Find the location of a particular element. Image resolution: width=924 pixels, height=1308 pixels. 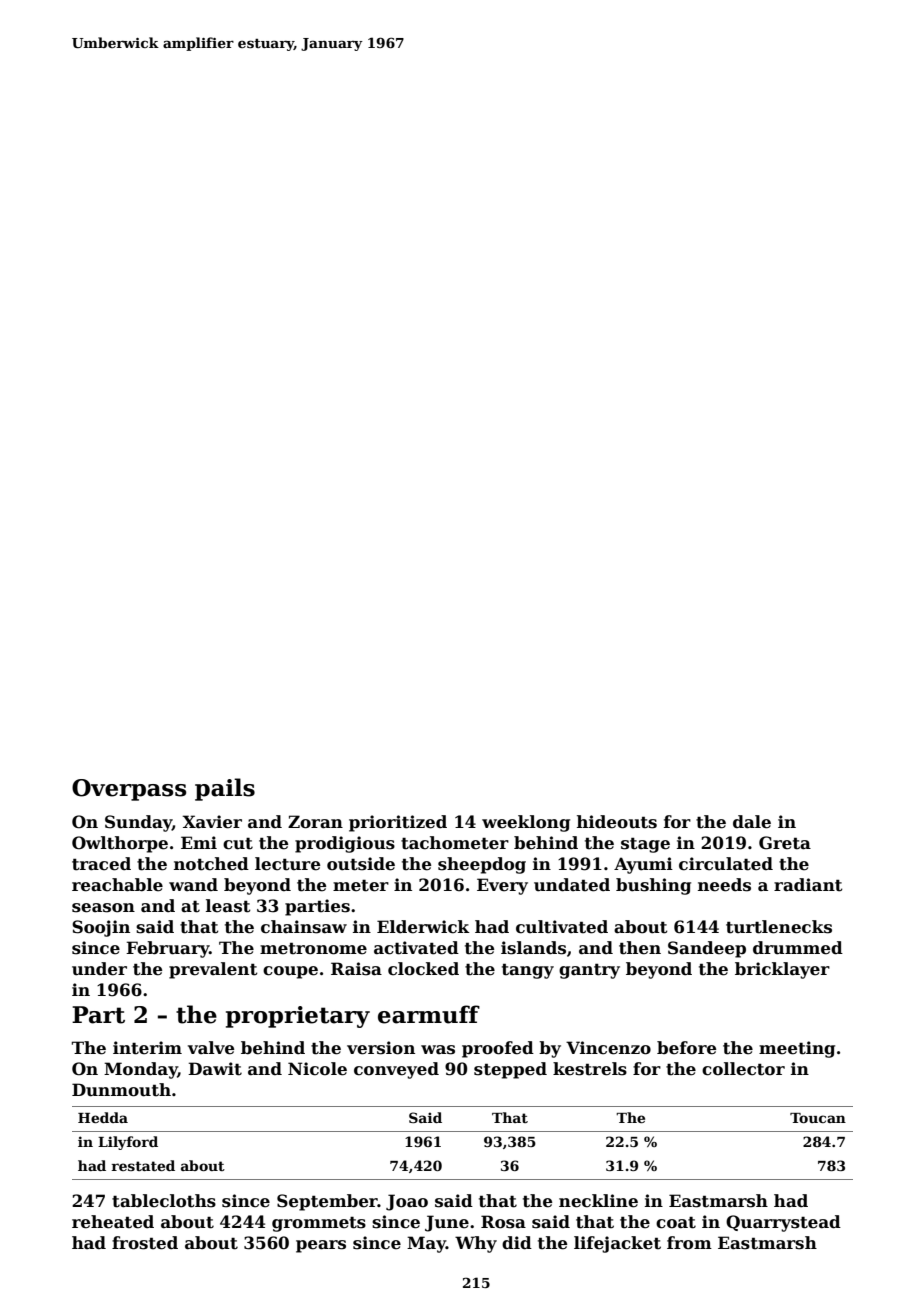

Owlthorpe is located at coordinates (120, 844).
